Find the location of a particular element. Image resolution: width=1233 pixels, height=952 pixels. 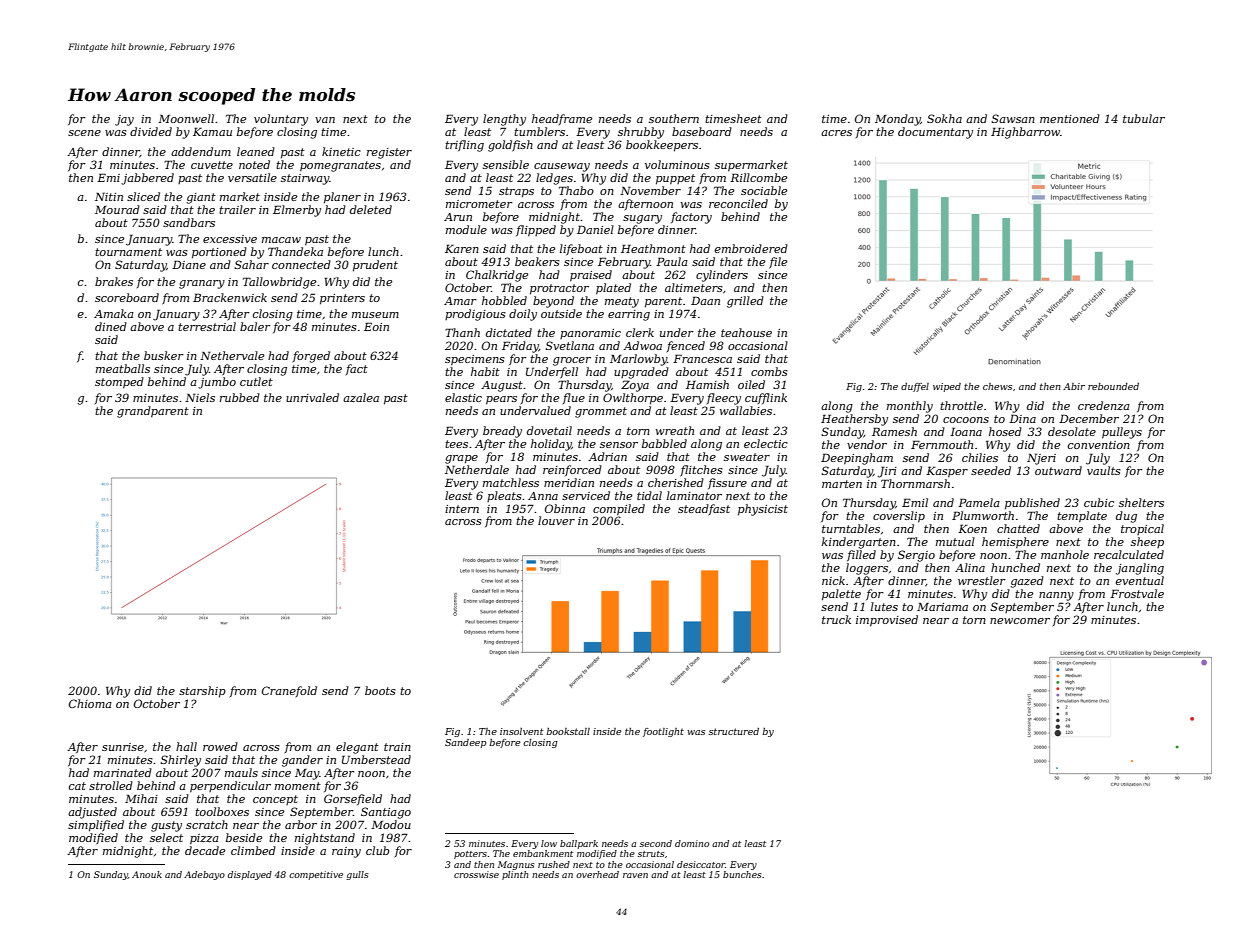

footlight is located at coordinates (663, 732).
